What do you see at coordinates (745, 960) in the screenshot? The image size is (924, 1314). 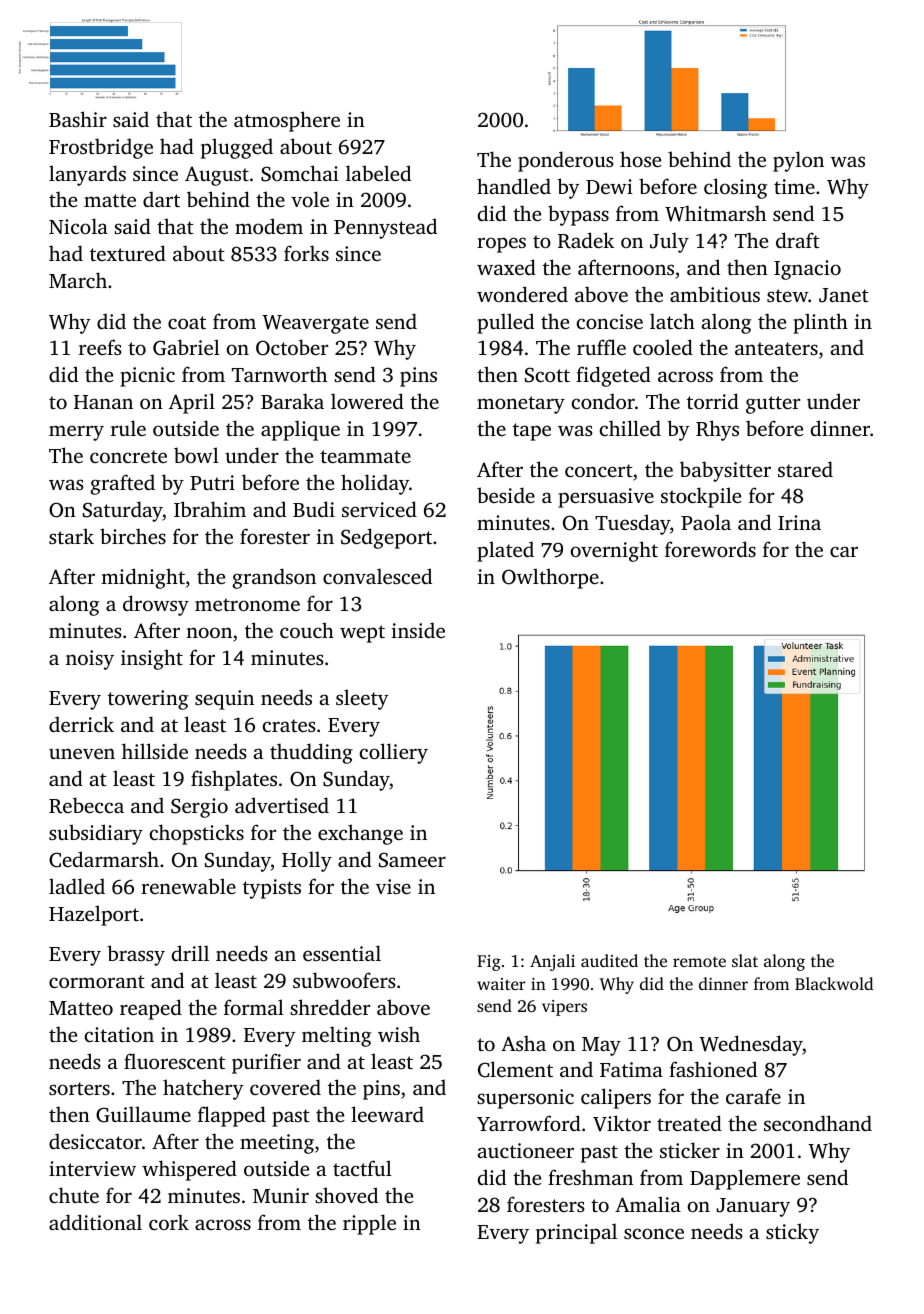 I see `slat` at bounding box center [745, 960].
